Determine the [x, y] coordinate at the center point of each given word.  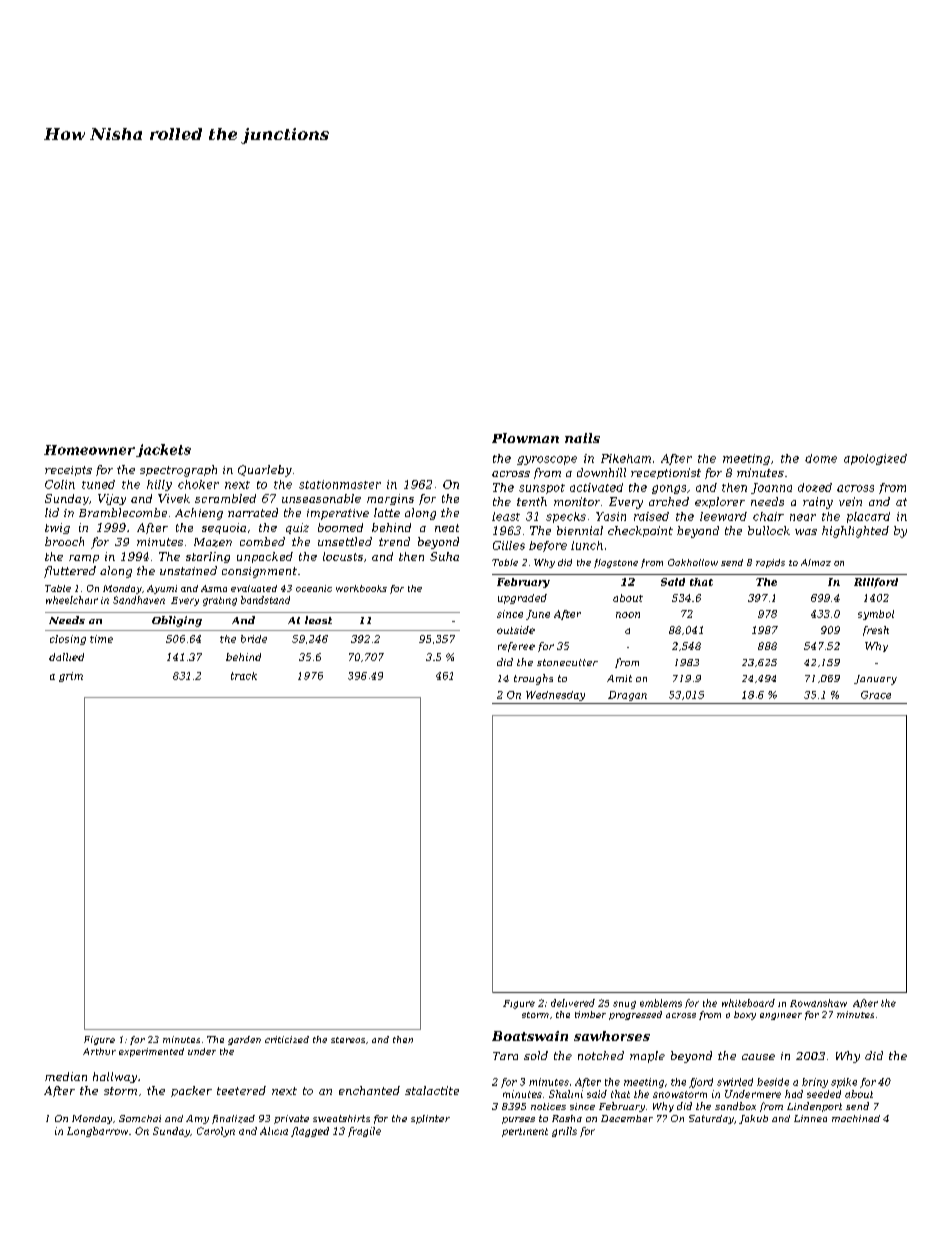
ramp [84, 559]
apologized [875, 459]
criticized [287, 1039]
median [66, 1076]
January [875, 680]
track [244, 676]
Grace [876, 695]
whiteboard [748, 1003]
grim [71, 677]
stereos [348, 1040]
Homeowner [89, 450]
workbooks [361, 588]
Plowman [525, 438]
